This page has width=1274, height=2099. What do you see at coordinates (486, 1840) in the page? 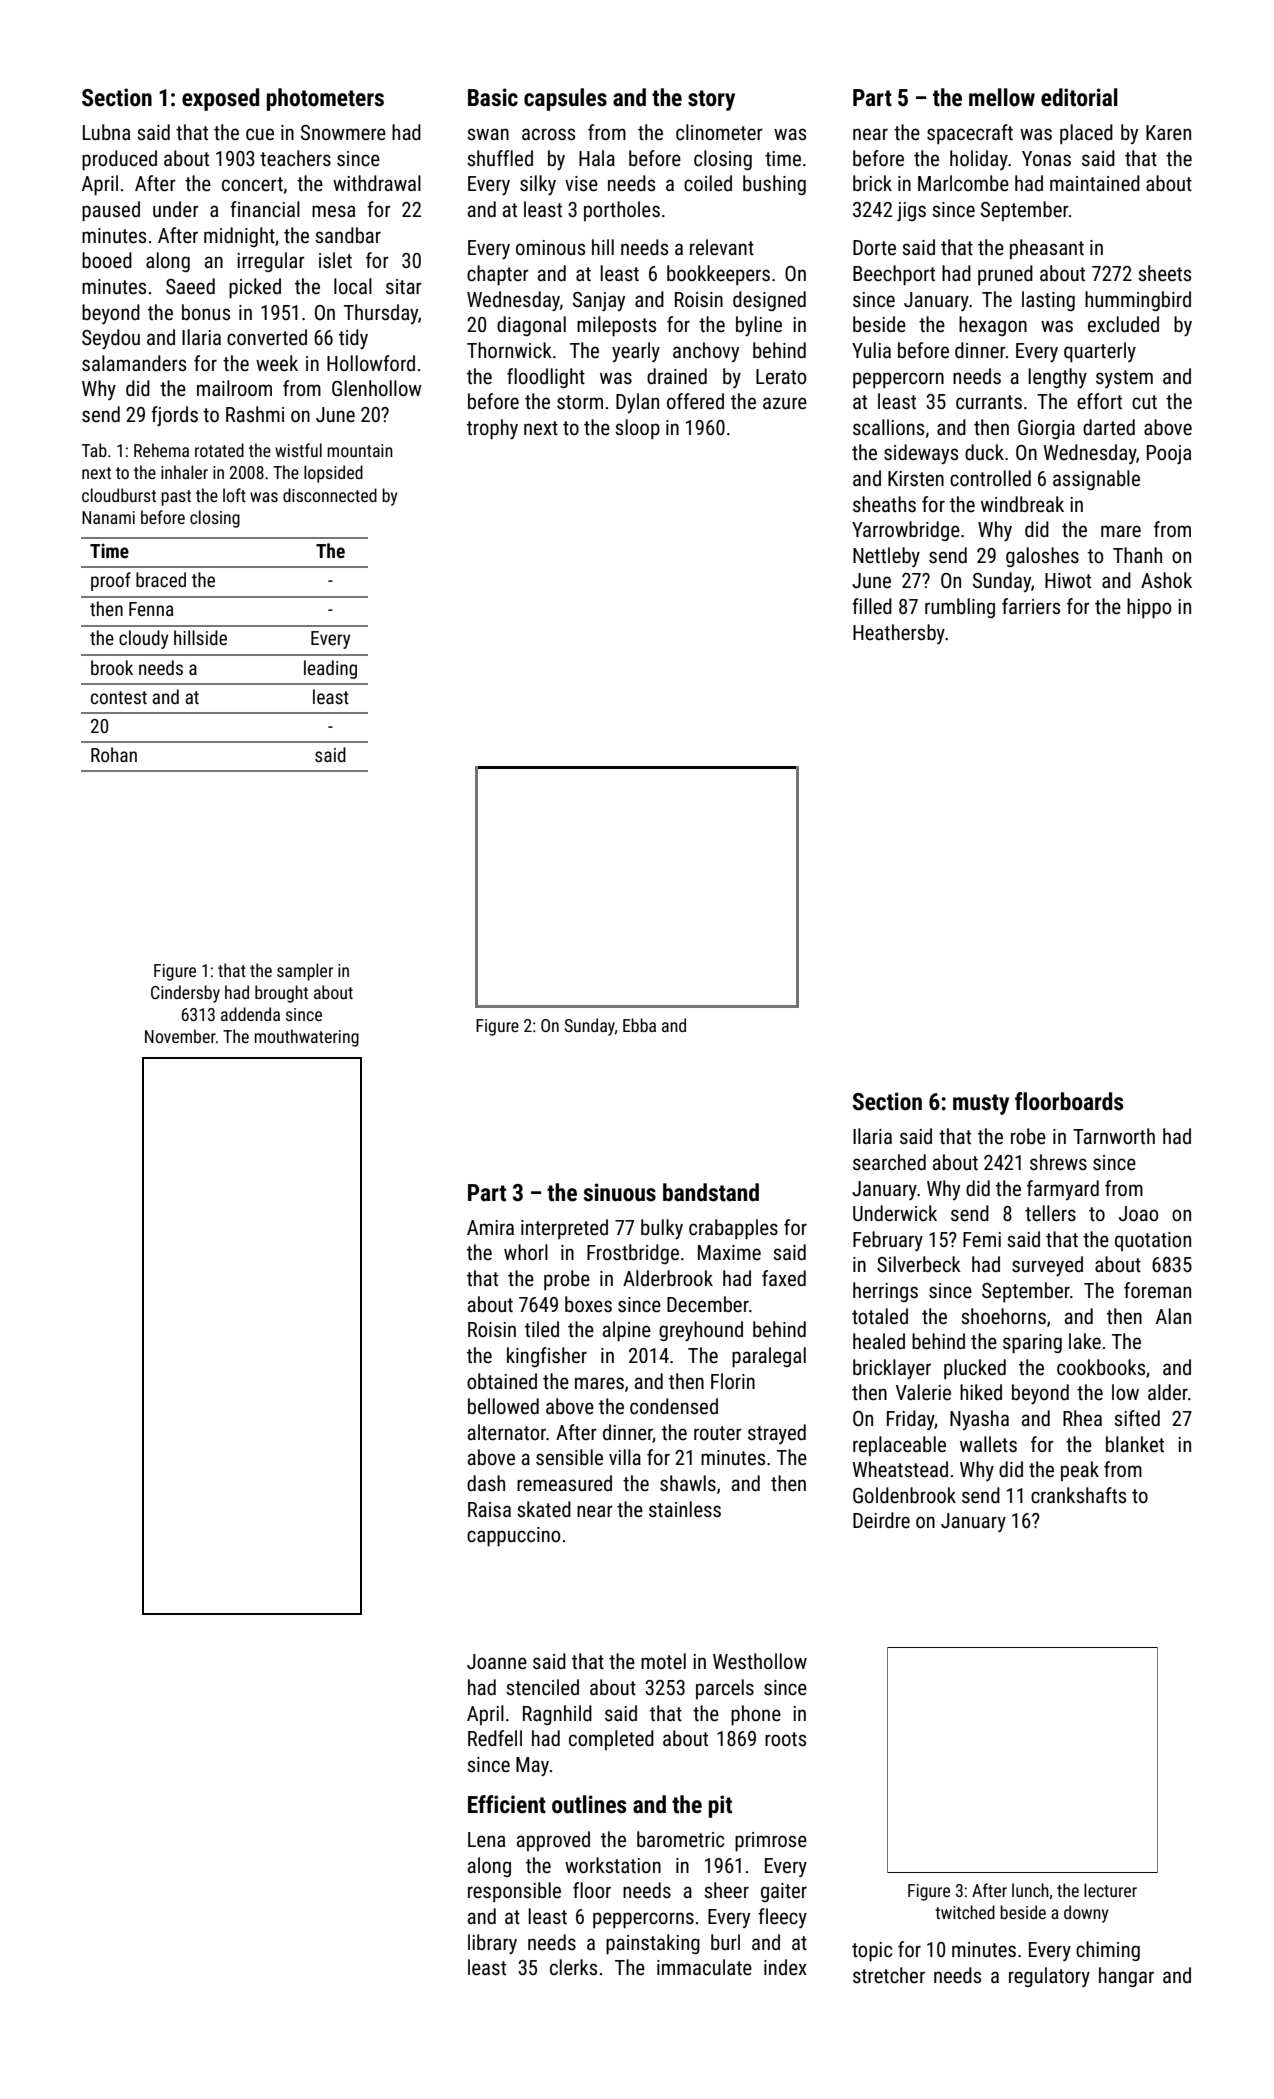
I see `Lena` at bounding box center [486, 1840].
